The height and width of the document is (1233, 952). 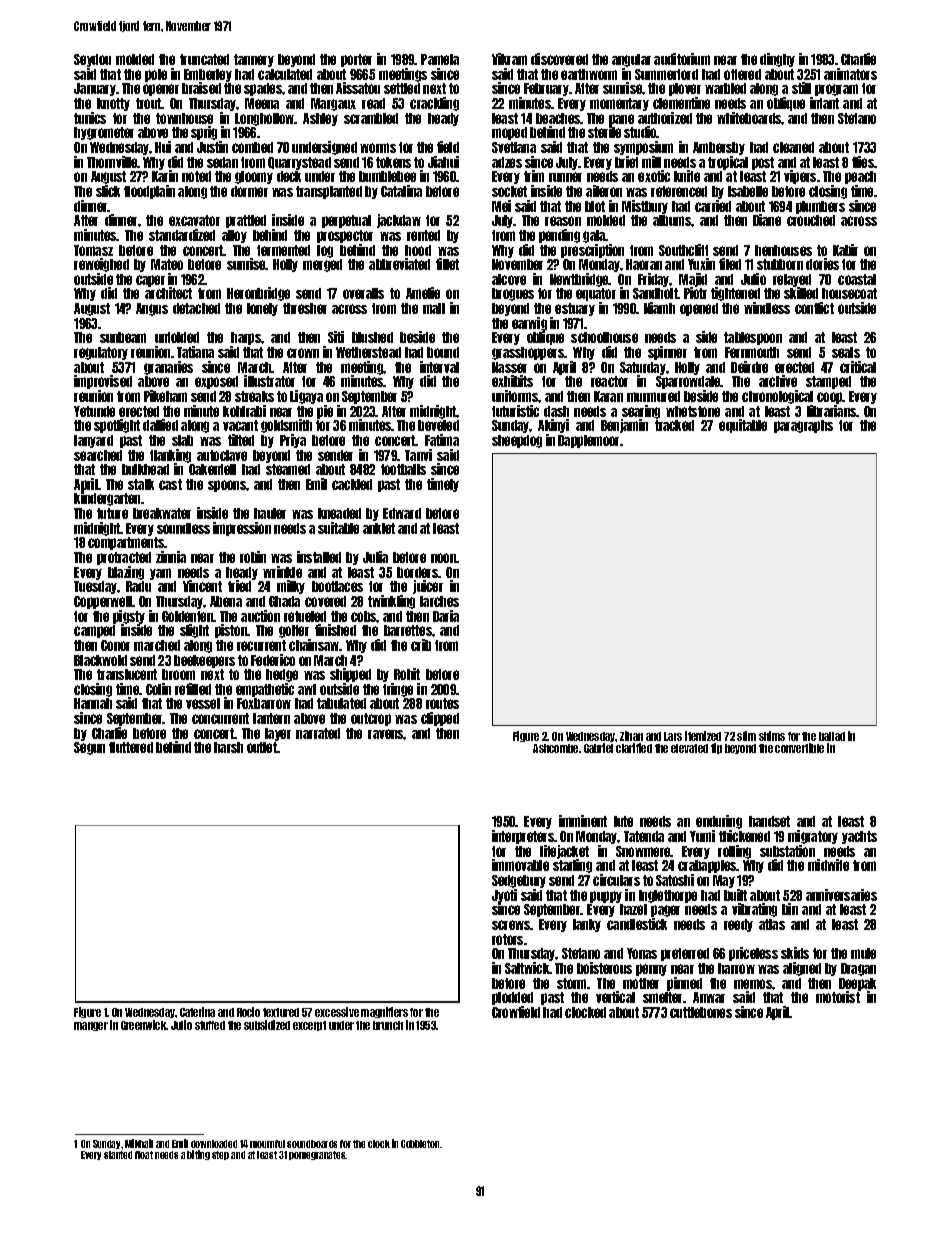 I want to click on Gabriel, so click(x=598, y=748).
